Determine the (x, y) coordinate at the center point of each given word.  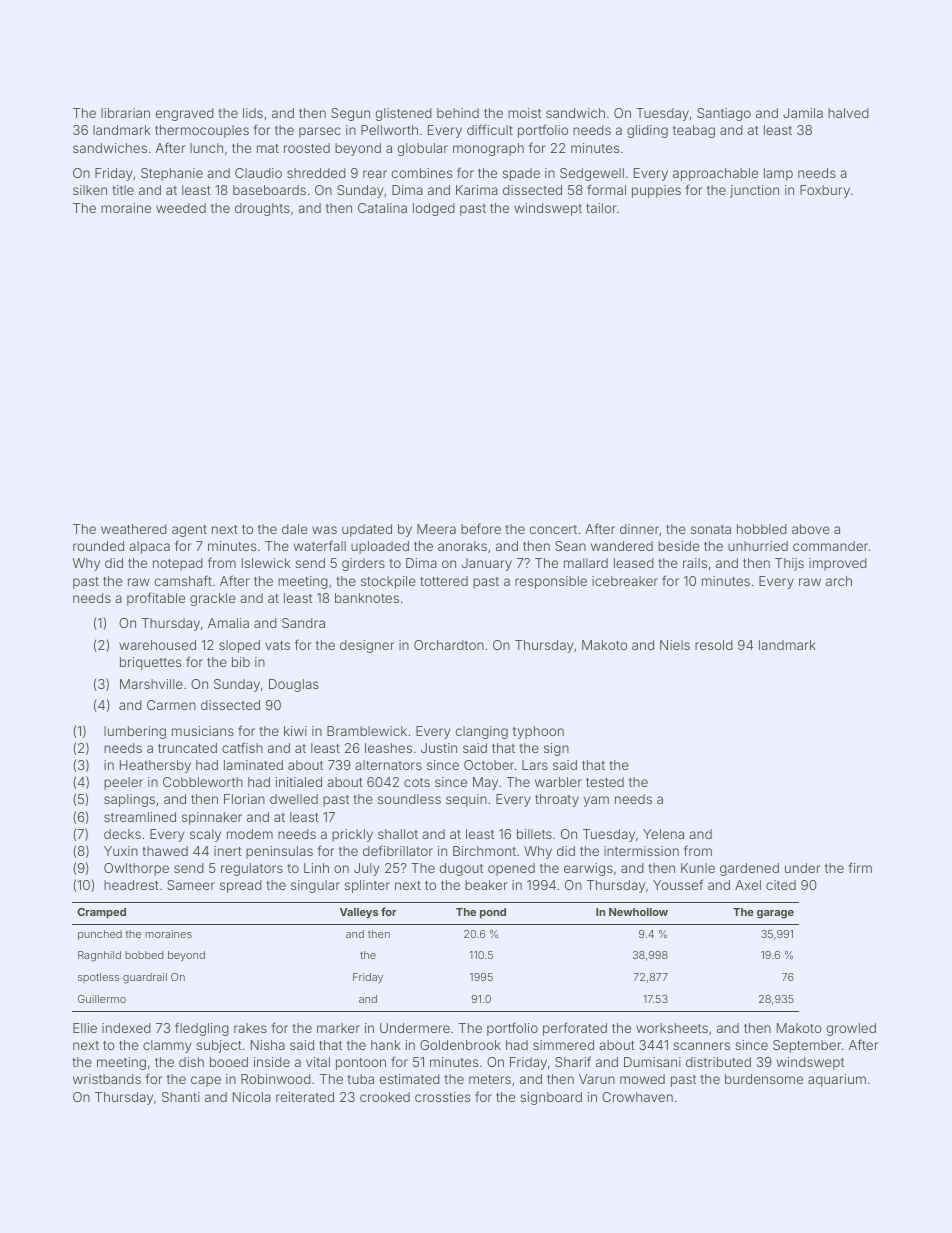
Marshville (151, 684)
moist (524, 113)
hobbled (762, 529)
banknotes (367, 598)
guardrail (145, 978)
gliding (647, 131)
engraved (185, 114)
